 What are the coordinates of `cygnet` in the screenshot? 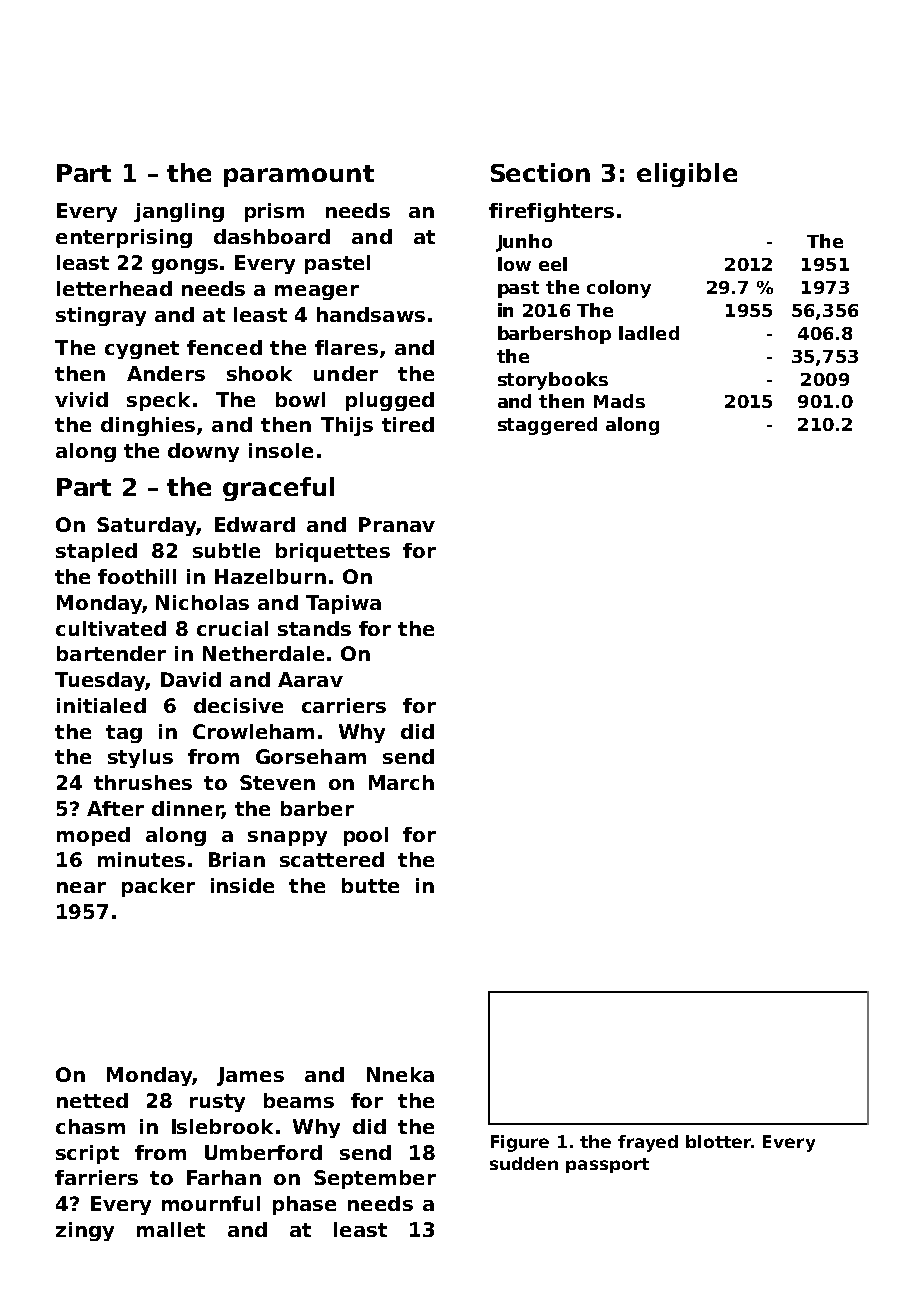 It's located at (142, 350).
